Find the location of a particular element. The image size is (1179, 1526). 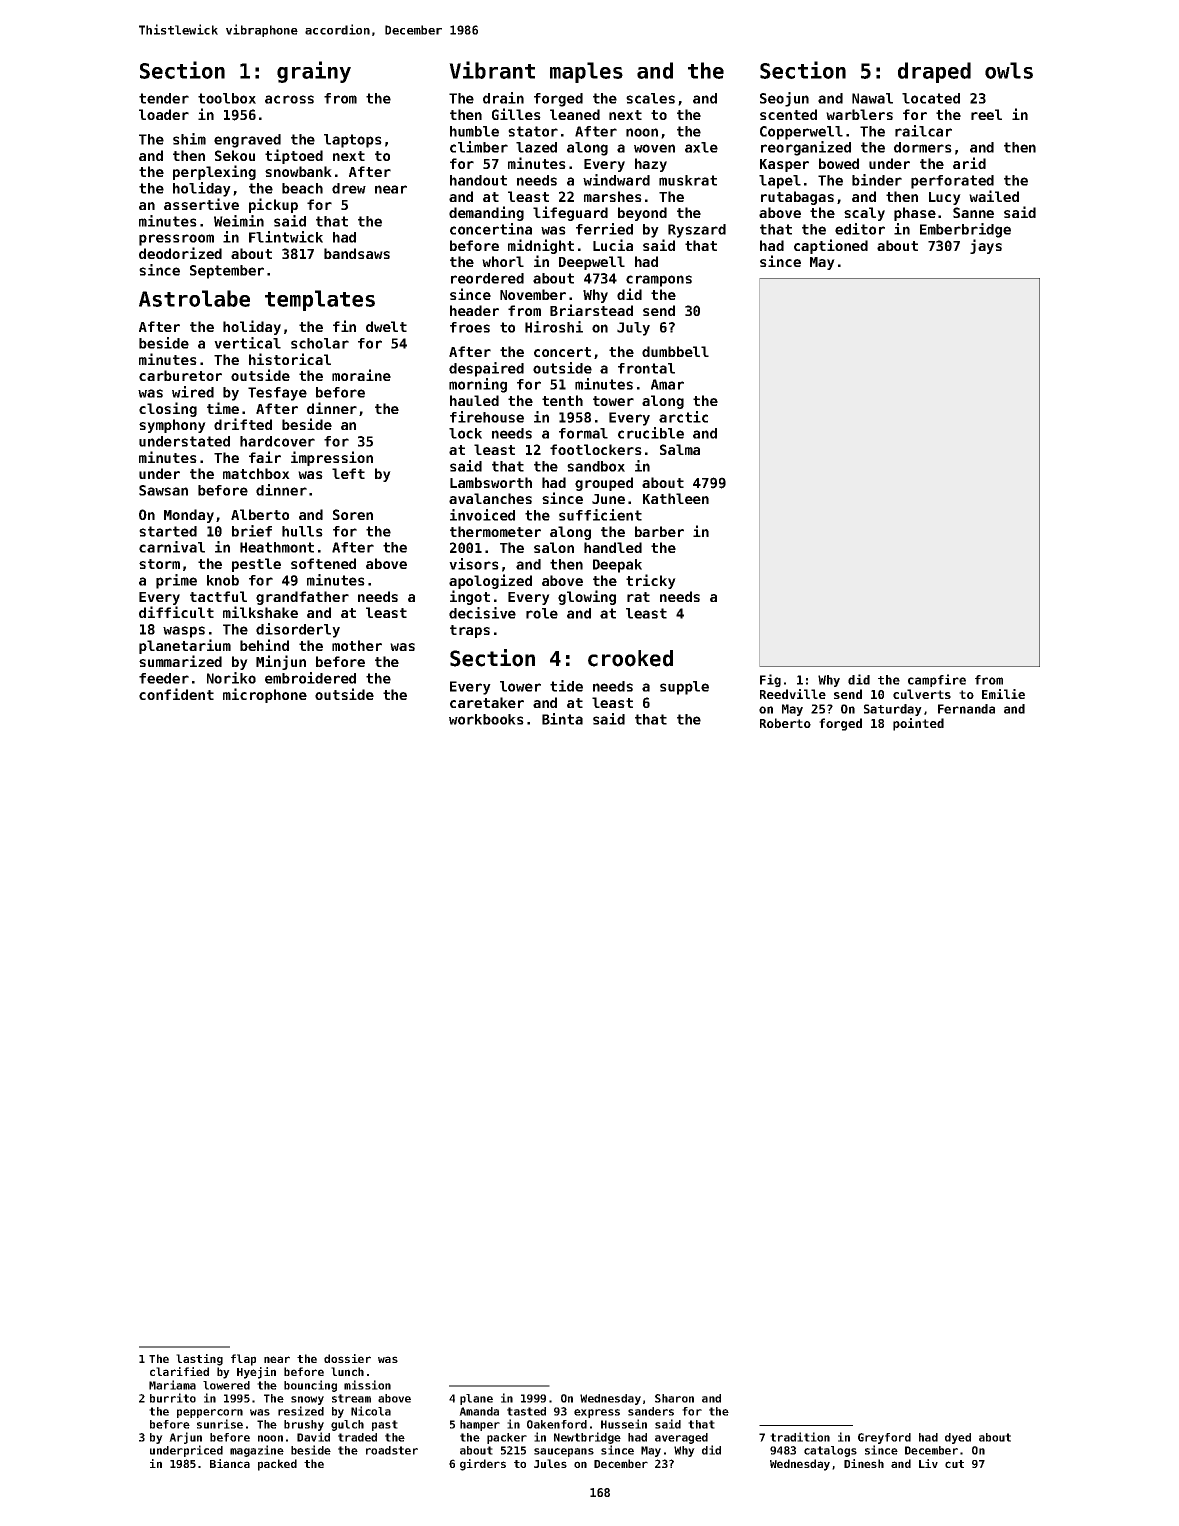

reel is located at coordinates (986, 114).
